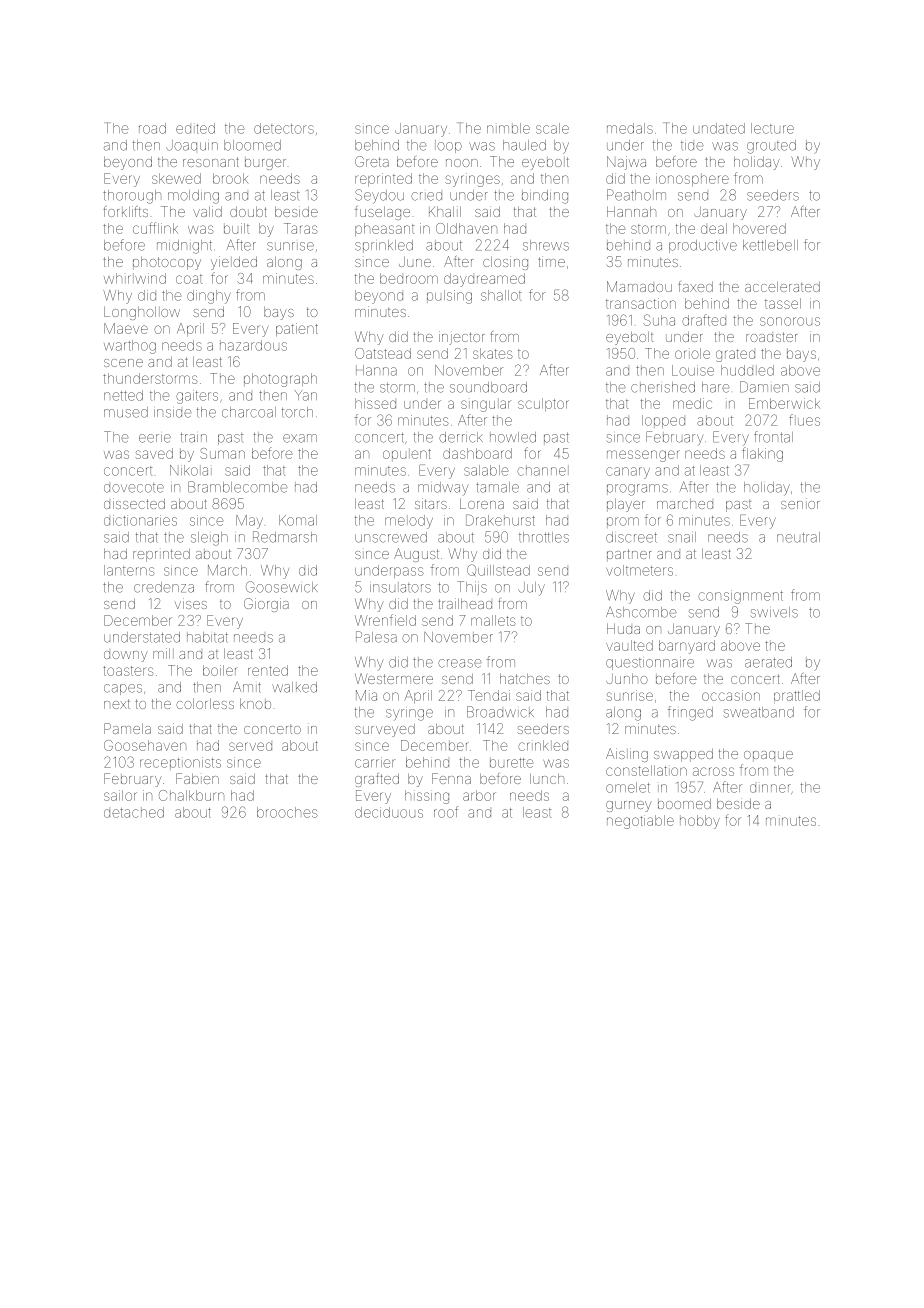 Image resolution: width=924 pixels, height=1308 pixels. I want to click on undated, so click(719, 128).
